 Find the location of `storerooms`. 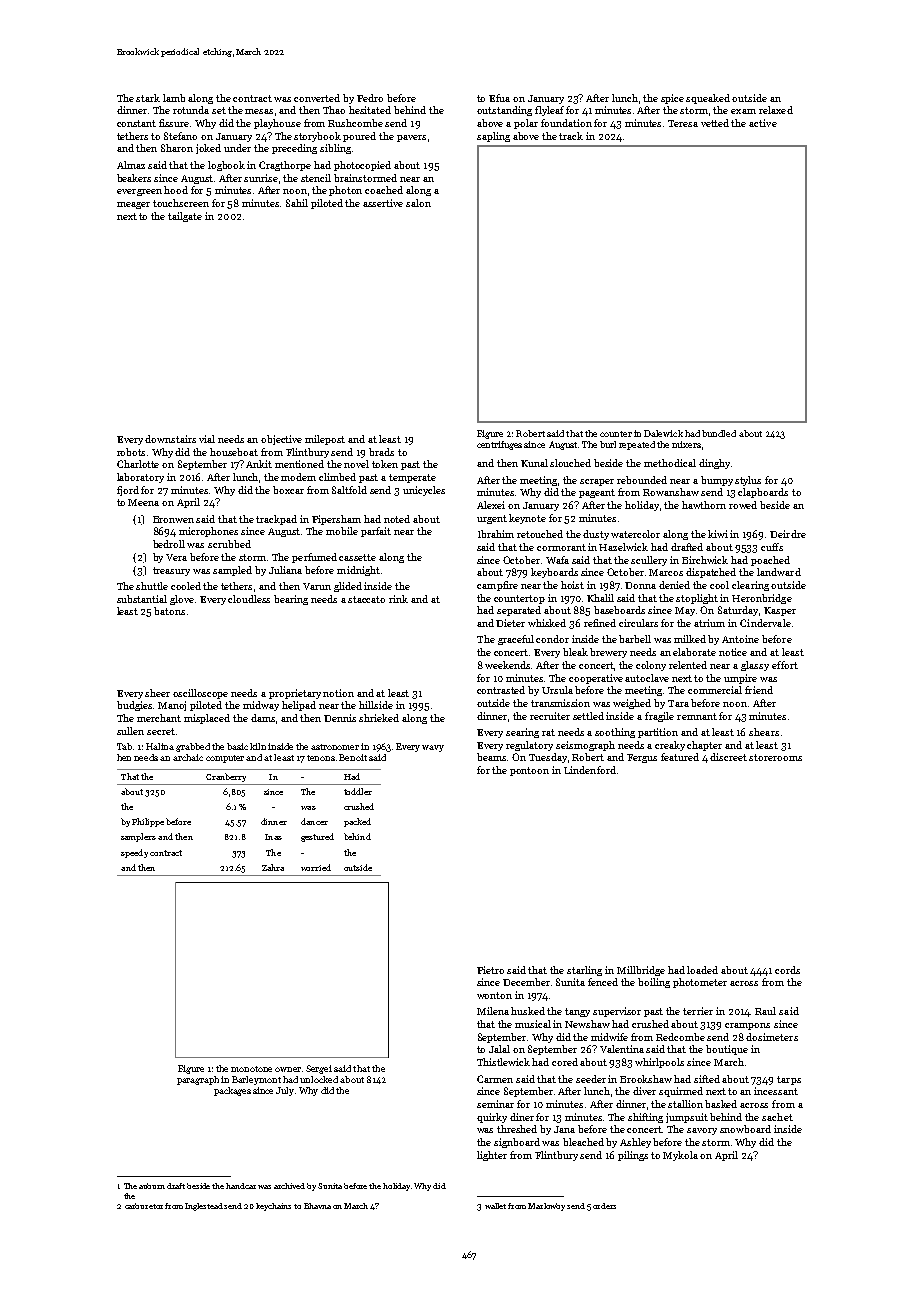

storerooms is located at coordinates (775, 757).
